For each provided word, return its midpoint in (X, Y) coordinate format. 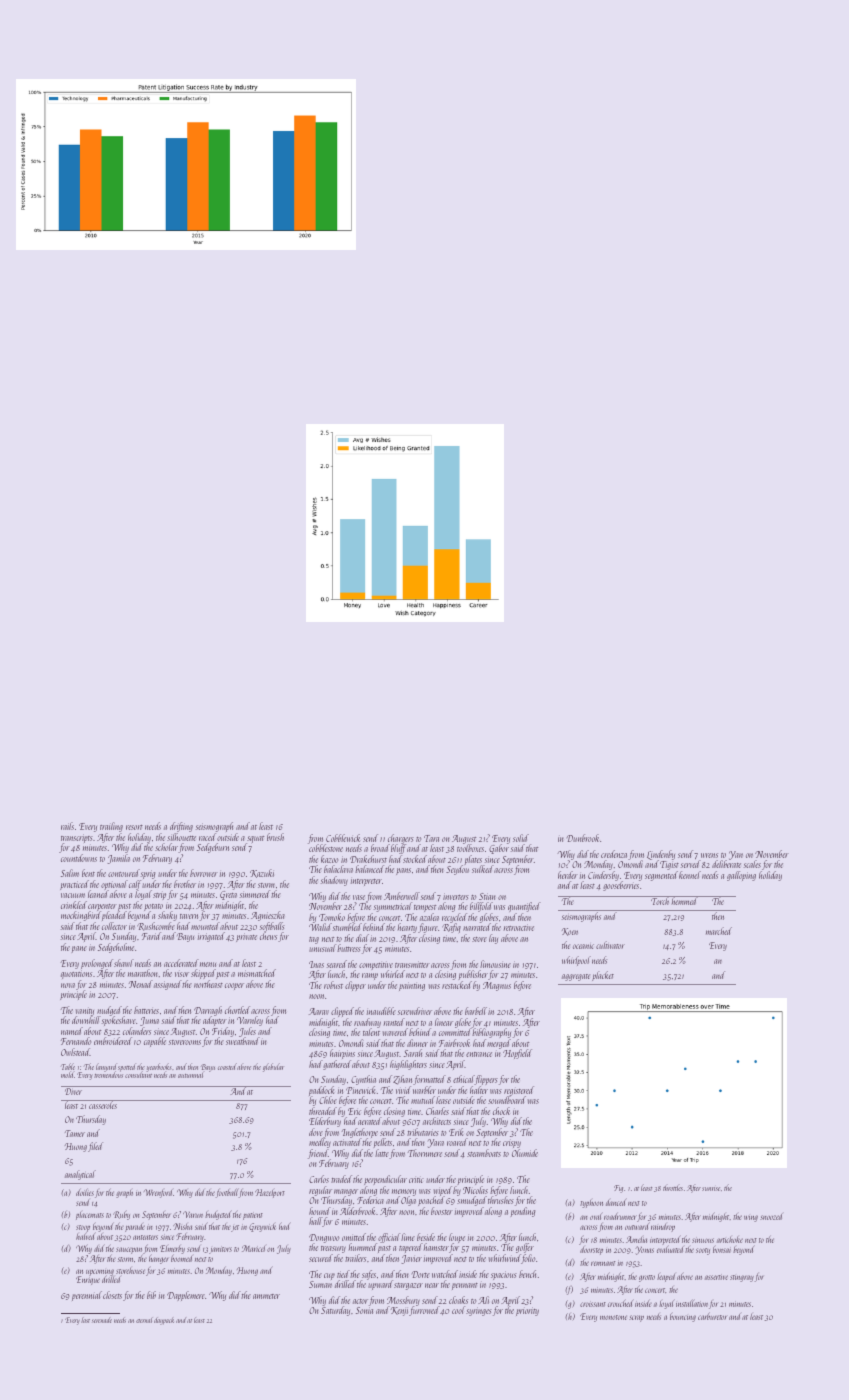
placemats (90, 1216)
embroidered (113, 1041)
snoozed (771, 1216)
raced (207, 837)
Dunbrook (583, 838)
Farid (151, 936)
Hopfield (517, 1054)
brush (275, 837)
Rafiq (451, 928)
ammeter (266, 1296)
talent (371, 1032)
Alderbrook (358, 1211)
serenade (102, 1320)
